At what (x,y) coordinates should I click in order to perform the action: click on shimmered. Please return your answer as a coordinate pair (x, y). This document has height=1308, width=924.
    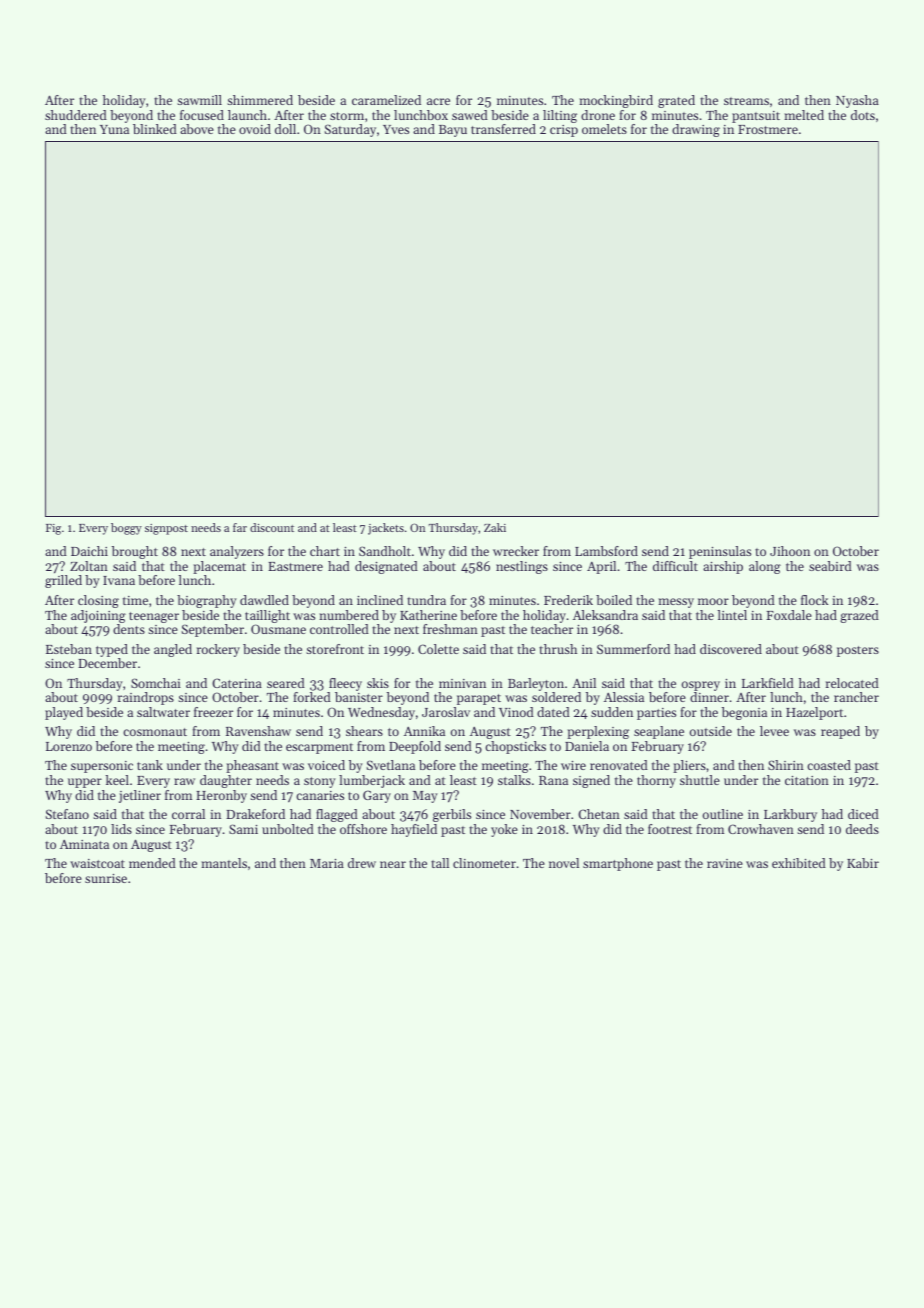
    Looking at the image, I should click on (260, 100).
